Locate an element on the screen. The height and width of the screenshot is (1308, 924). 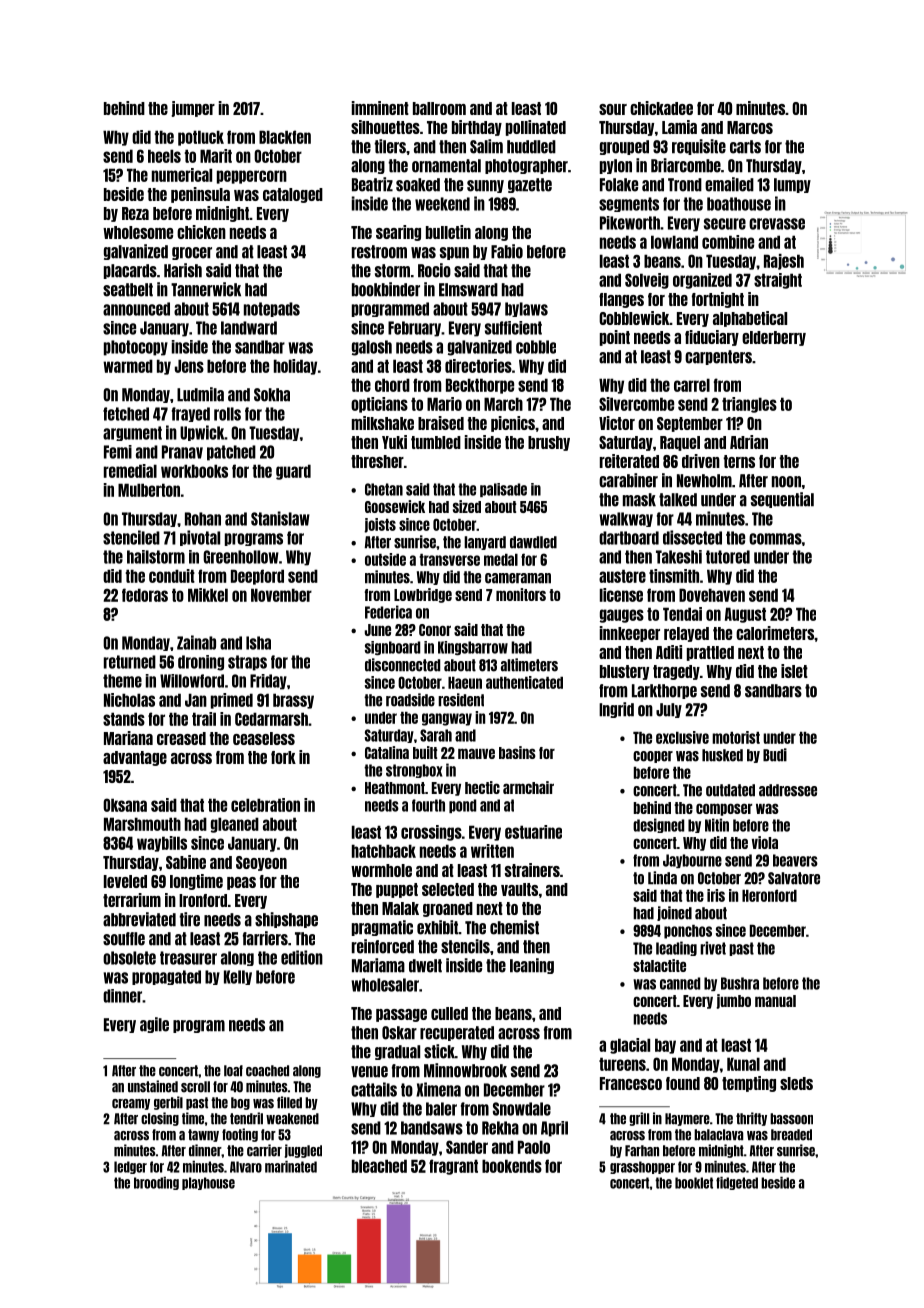
Jens is located at coordinates (189, 366).
